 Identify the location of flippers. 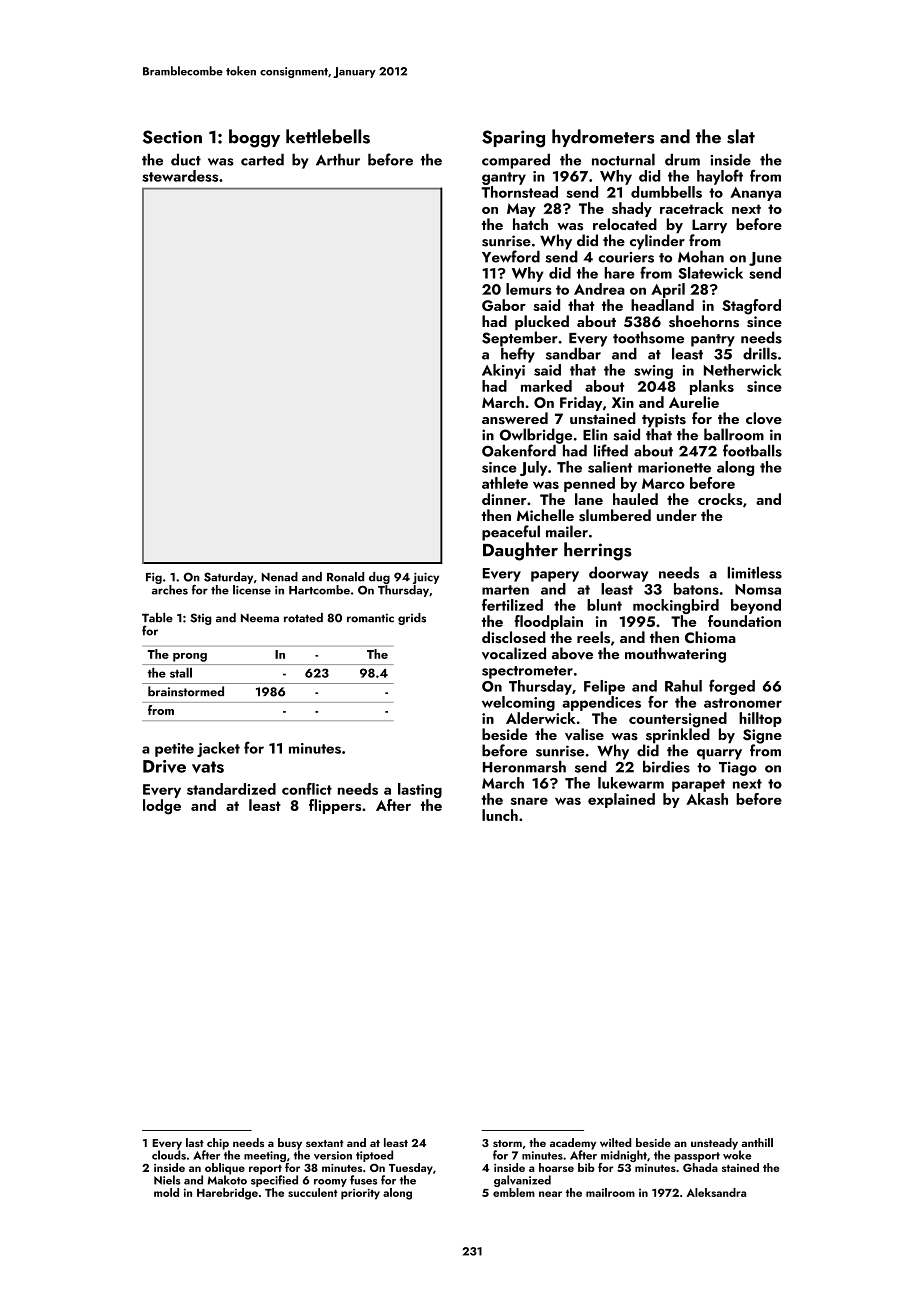
(335, 806).
